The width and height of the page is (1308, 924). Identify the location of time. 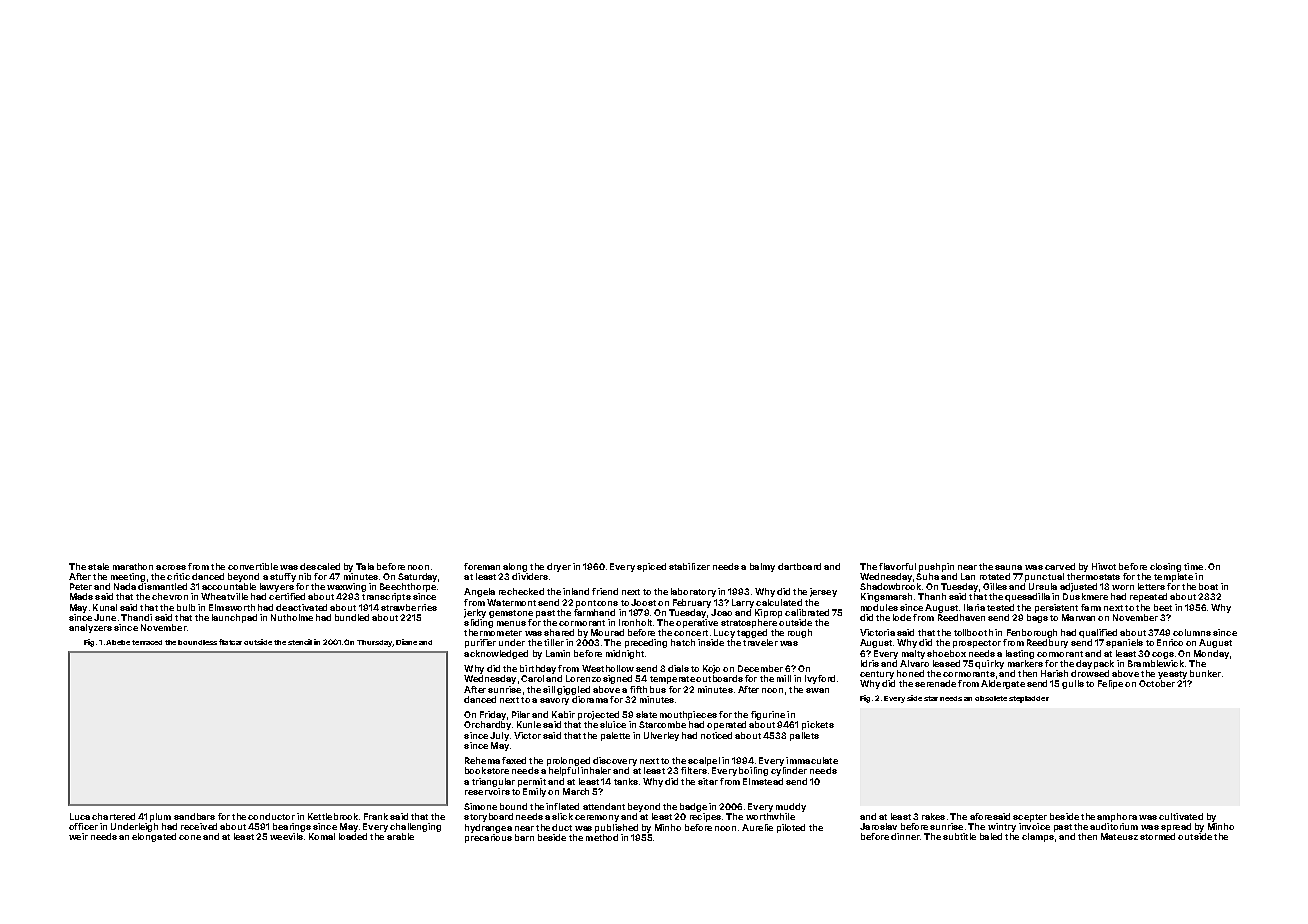
(1193, 566).
